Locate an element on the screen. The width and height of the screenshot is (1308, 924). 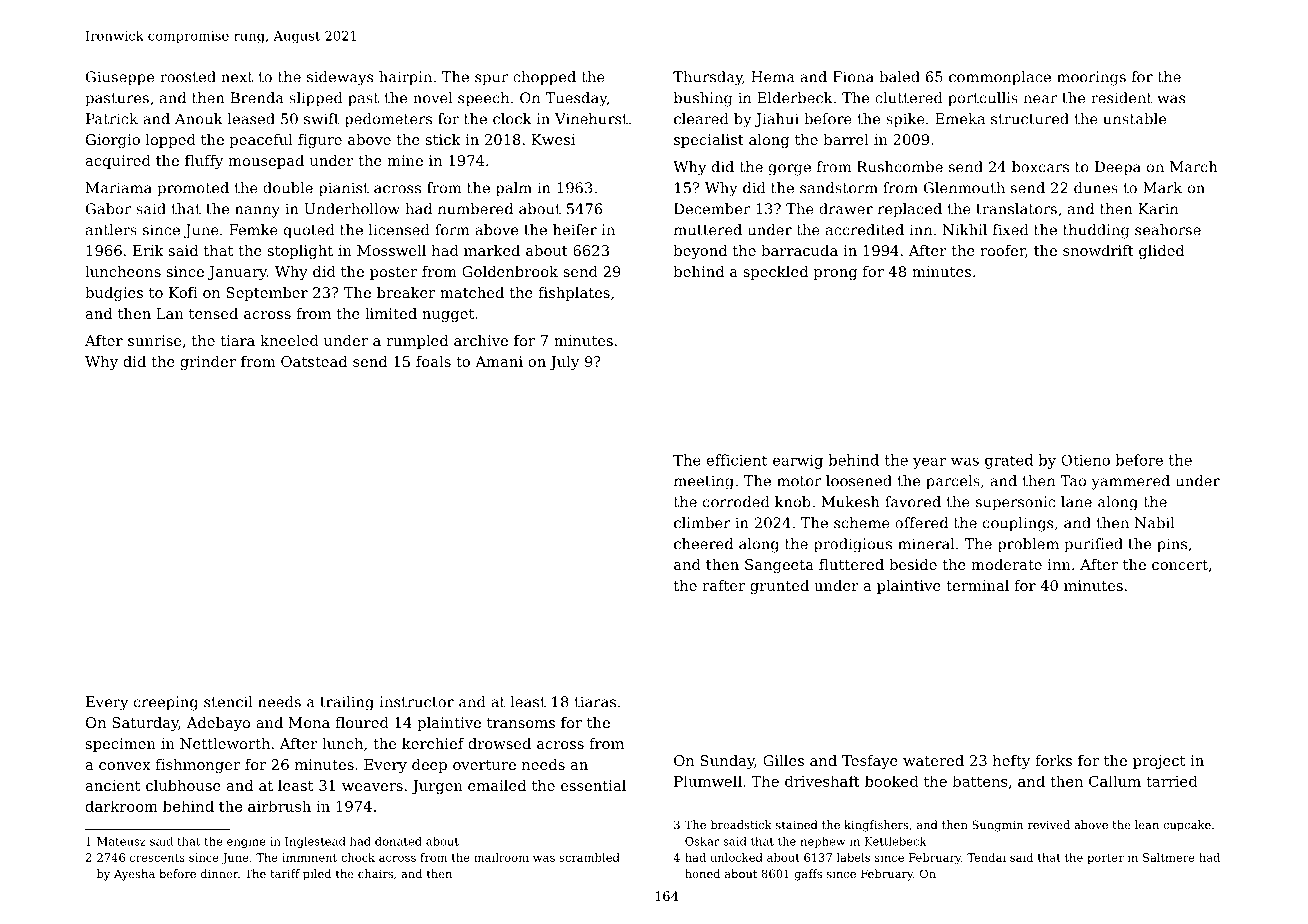
quoted is located at coordinates (309, 231).
